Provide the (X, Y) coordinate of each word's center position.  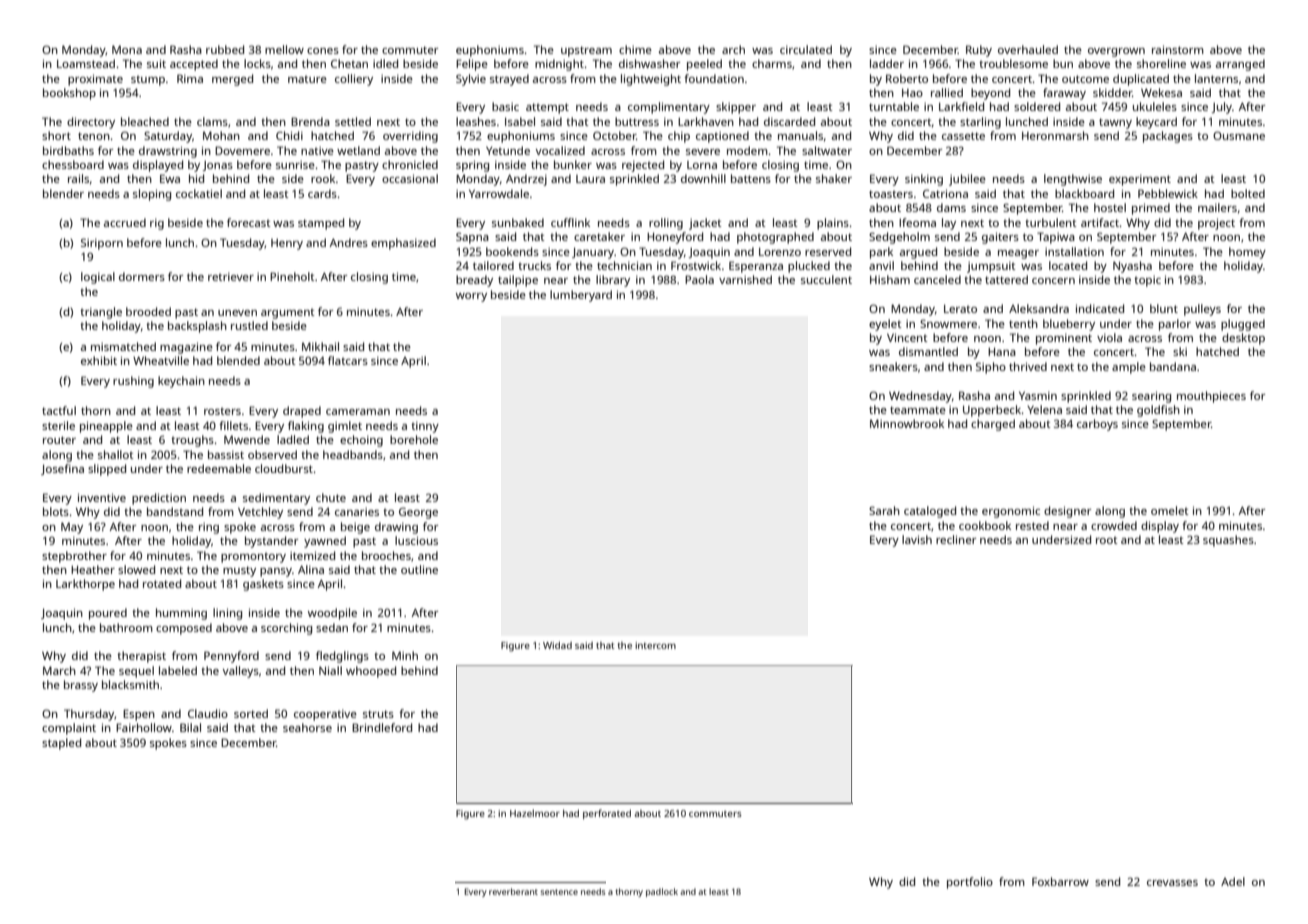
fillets (233, 425)
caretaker (599, 236)
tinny (425, 427)
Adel (1233, 881)
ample (1129, 368)
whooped (371, 672)
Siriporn (102, 244)
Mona (127, 49)
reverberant (513, 891)
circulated (806, 49)
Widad (557, 645)
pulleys (1202, 310)
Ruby (979, 51)
